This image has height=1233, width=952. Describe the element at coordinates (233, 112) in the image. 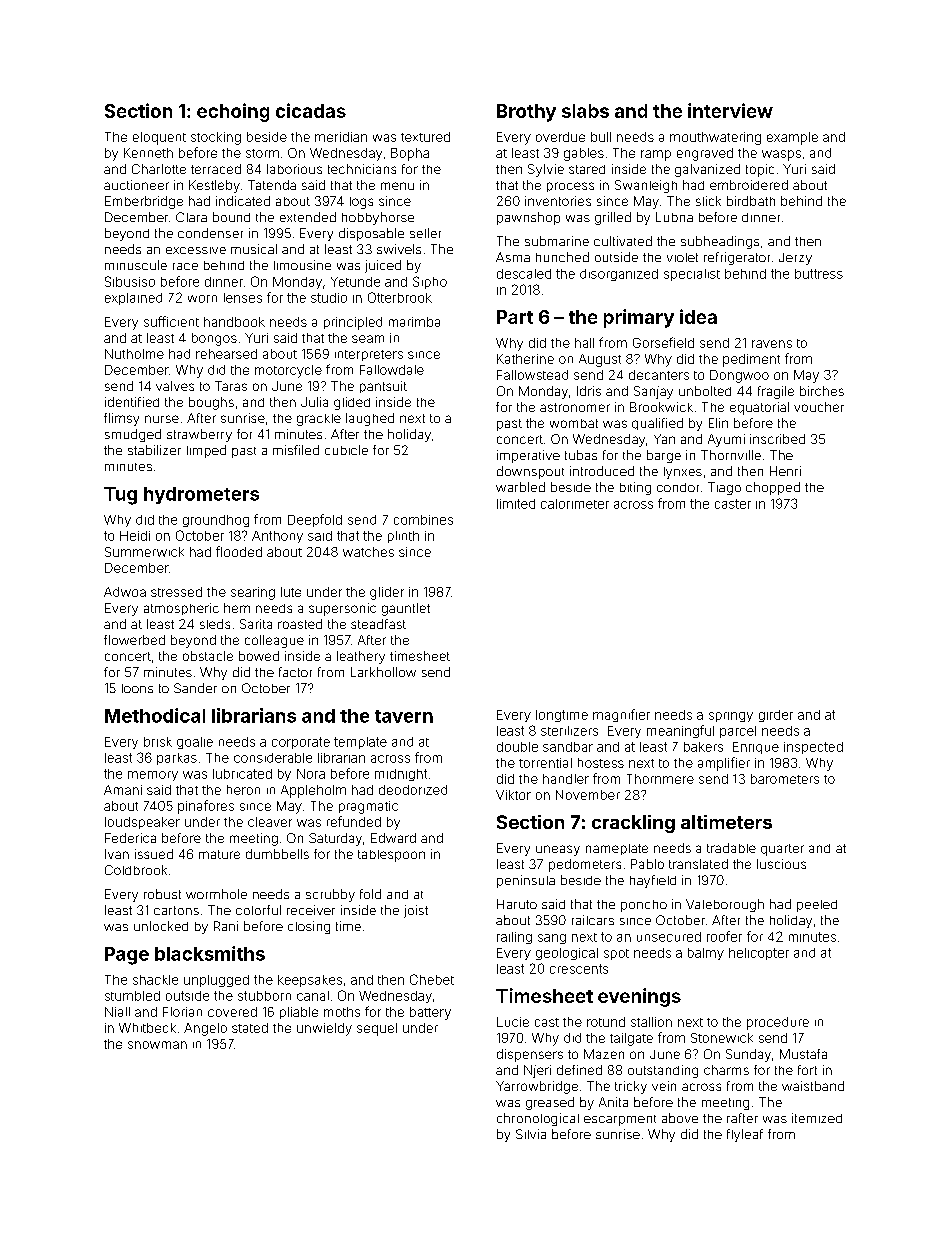

I see `echoing` at that location.
